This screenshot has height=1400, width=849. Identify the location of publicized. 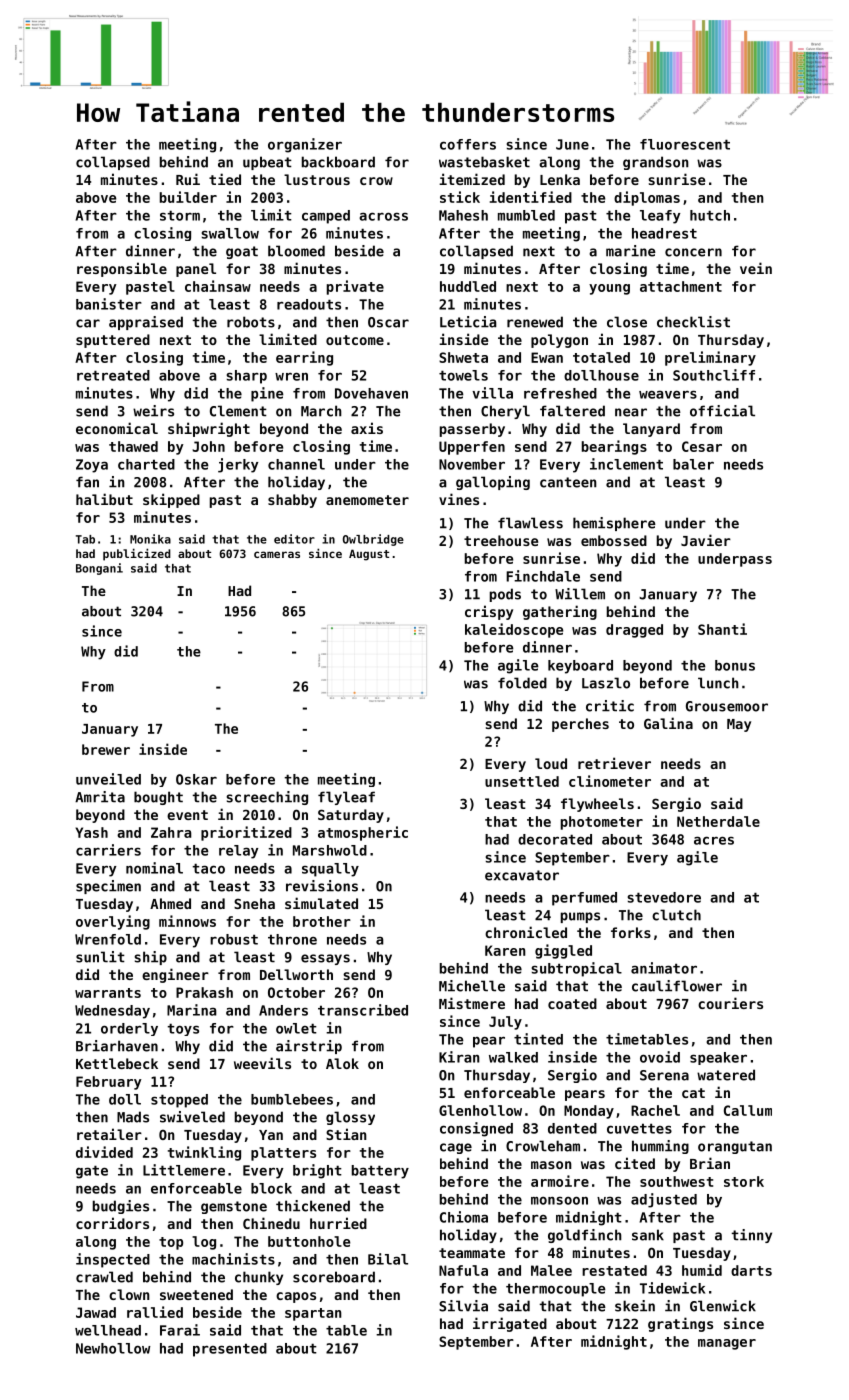
(137, 554).
